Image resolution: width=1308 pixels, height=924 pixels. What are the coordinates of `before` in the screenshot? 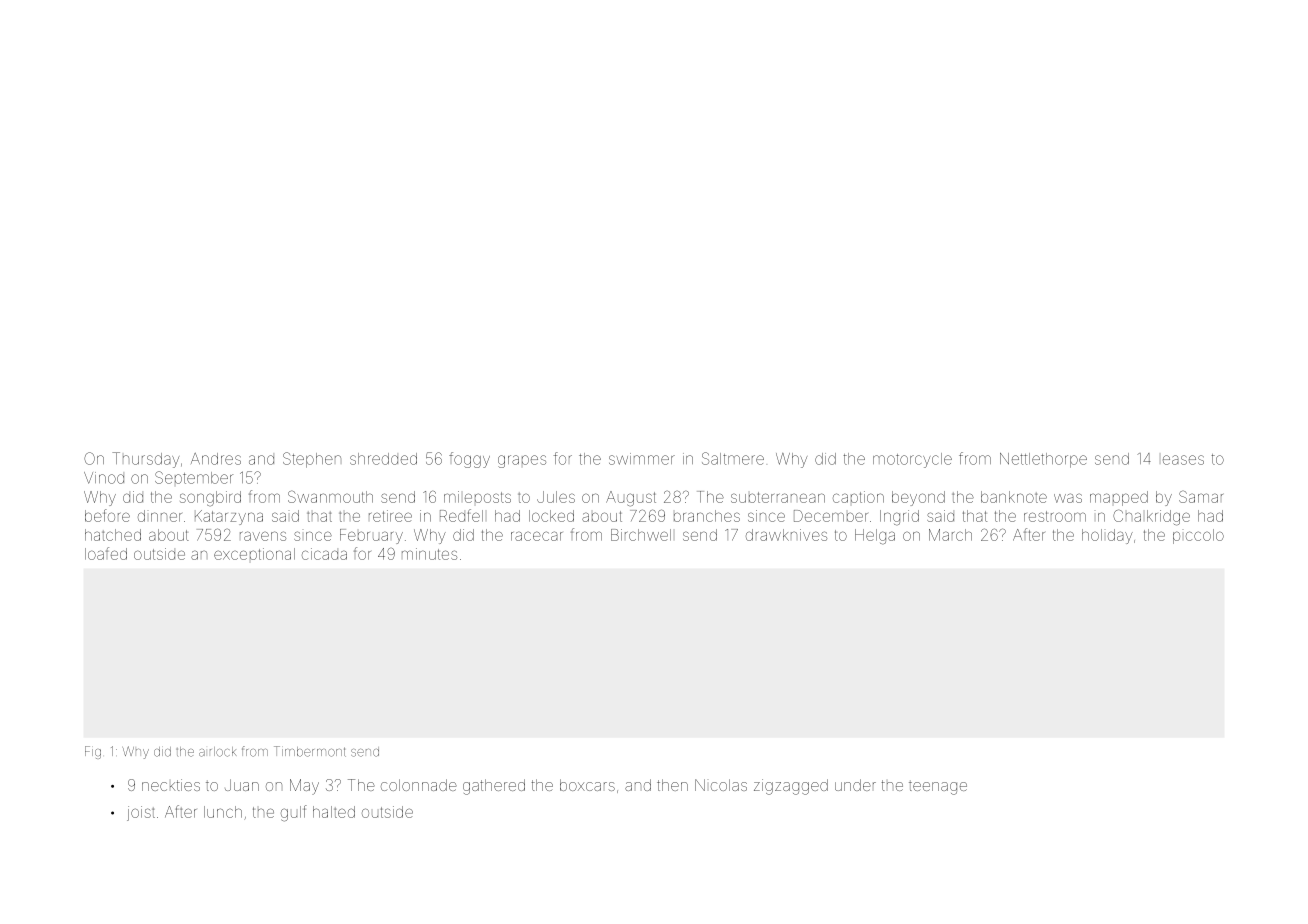 It's located at (107, 515).
